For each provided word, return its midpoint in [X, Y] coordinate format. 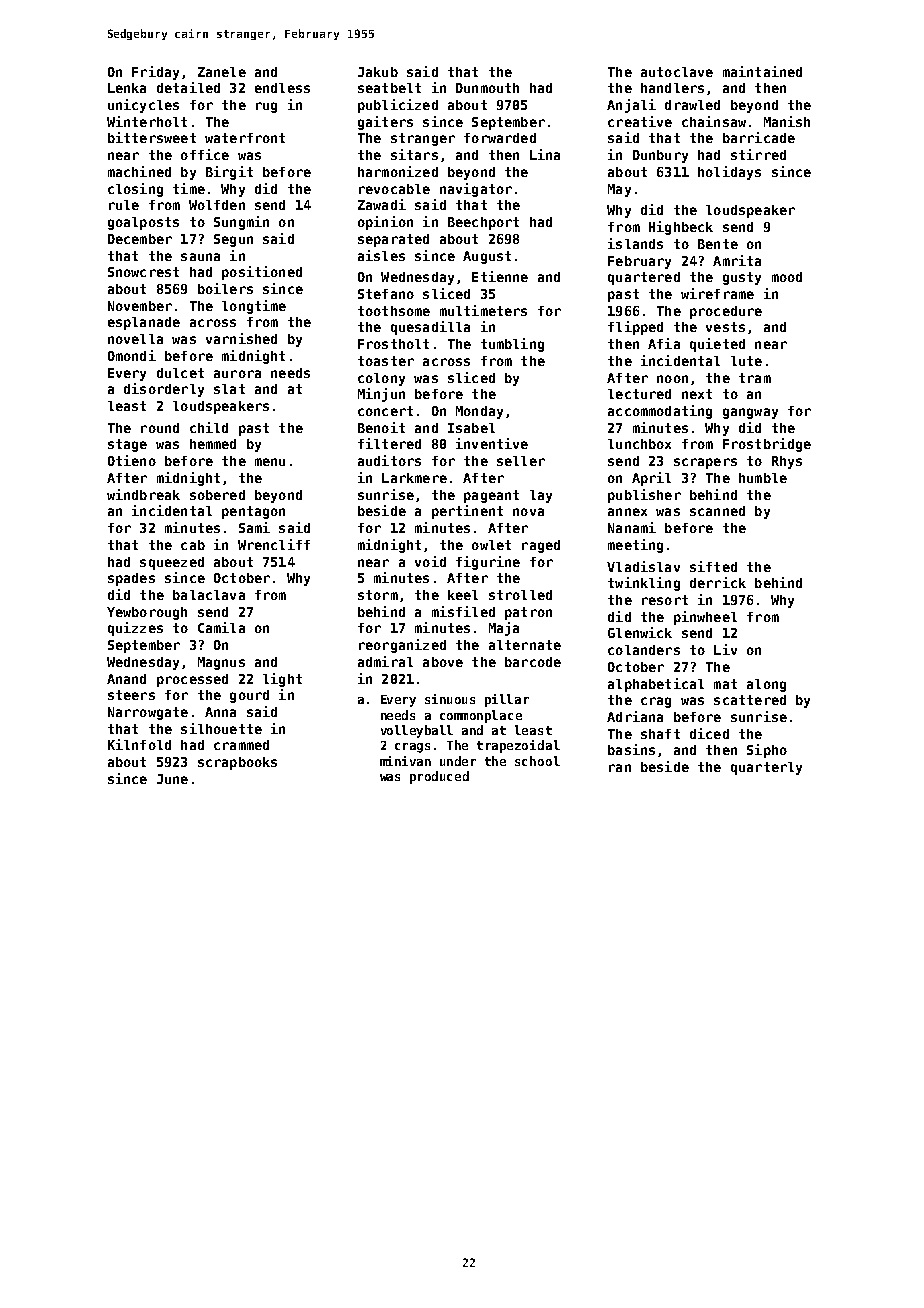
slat [229, 389]
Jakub [378, 72]
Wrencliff [274, 544]
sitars [414, 154]
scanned [717, 511]
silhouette [221, 728]
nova [528, 512]
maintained [762, 71]
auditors [389, 460]
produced [439, 777]
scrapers [705, 463]
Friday [155, 73]
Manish [787, 121]
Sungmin [241, 223]
